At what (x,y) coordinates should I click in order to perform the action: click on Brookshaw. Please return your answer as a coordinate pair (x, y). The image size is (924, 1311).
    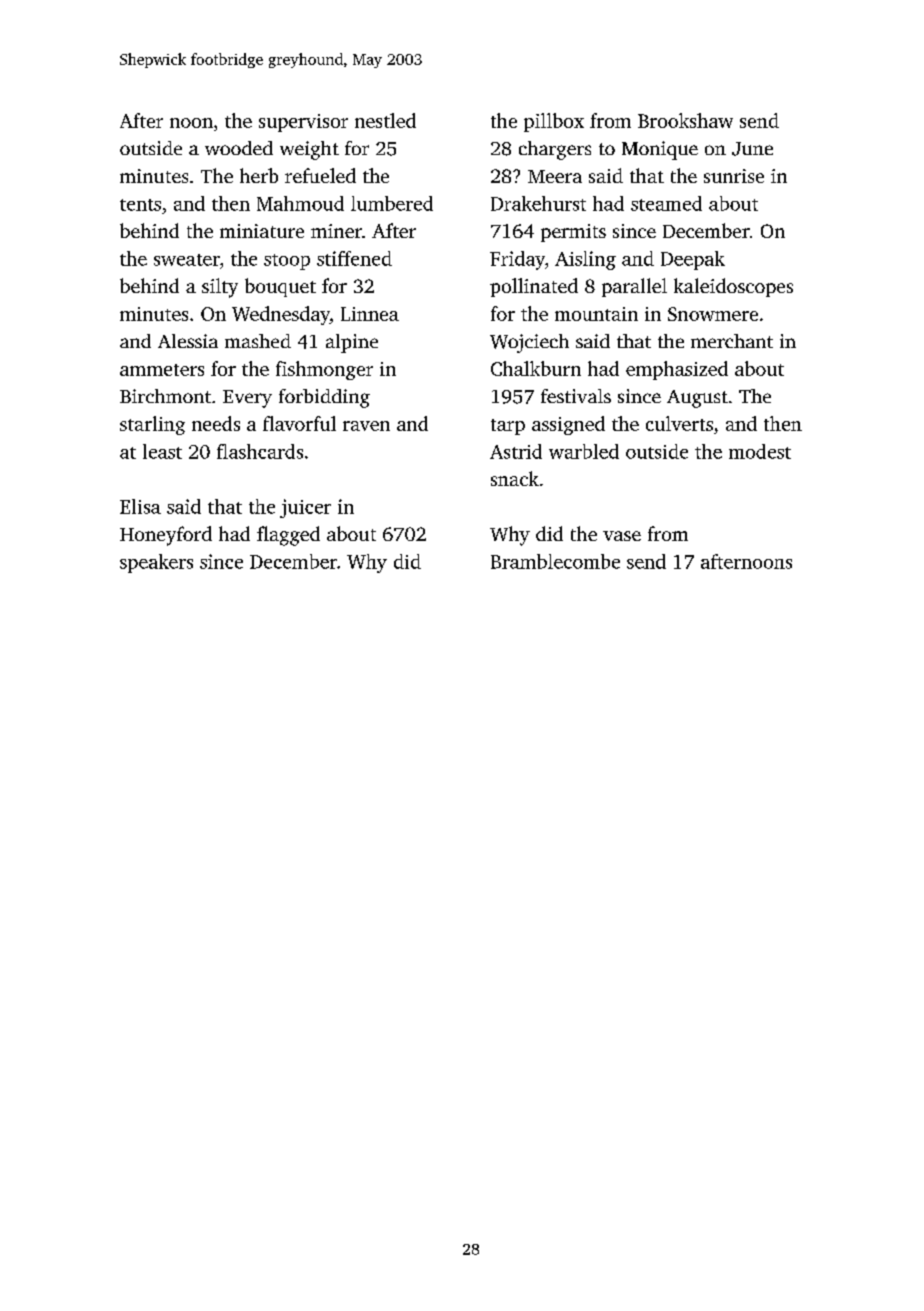
    Looking at the image, I should click on (685, 120).
